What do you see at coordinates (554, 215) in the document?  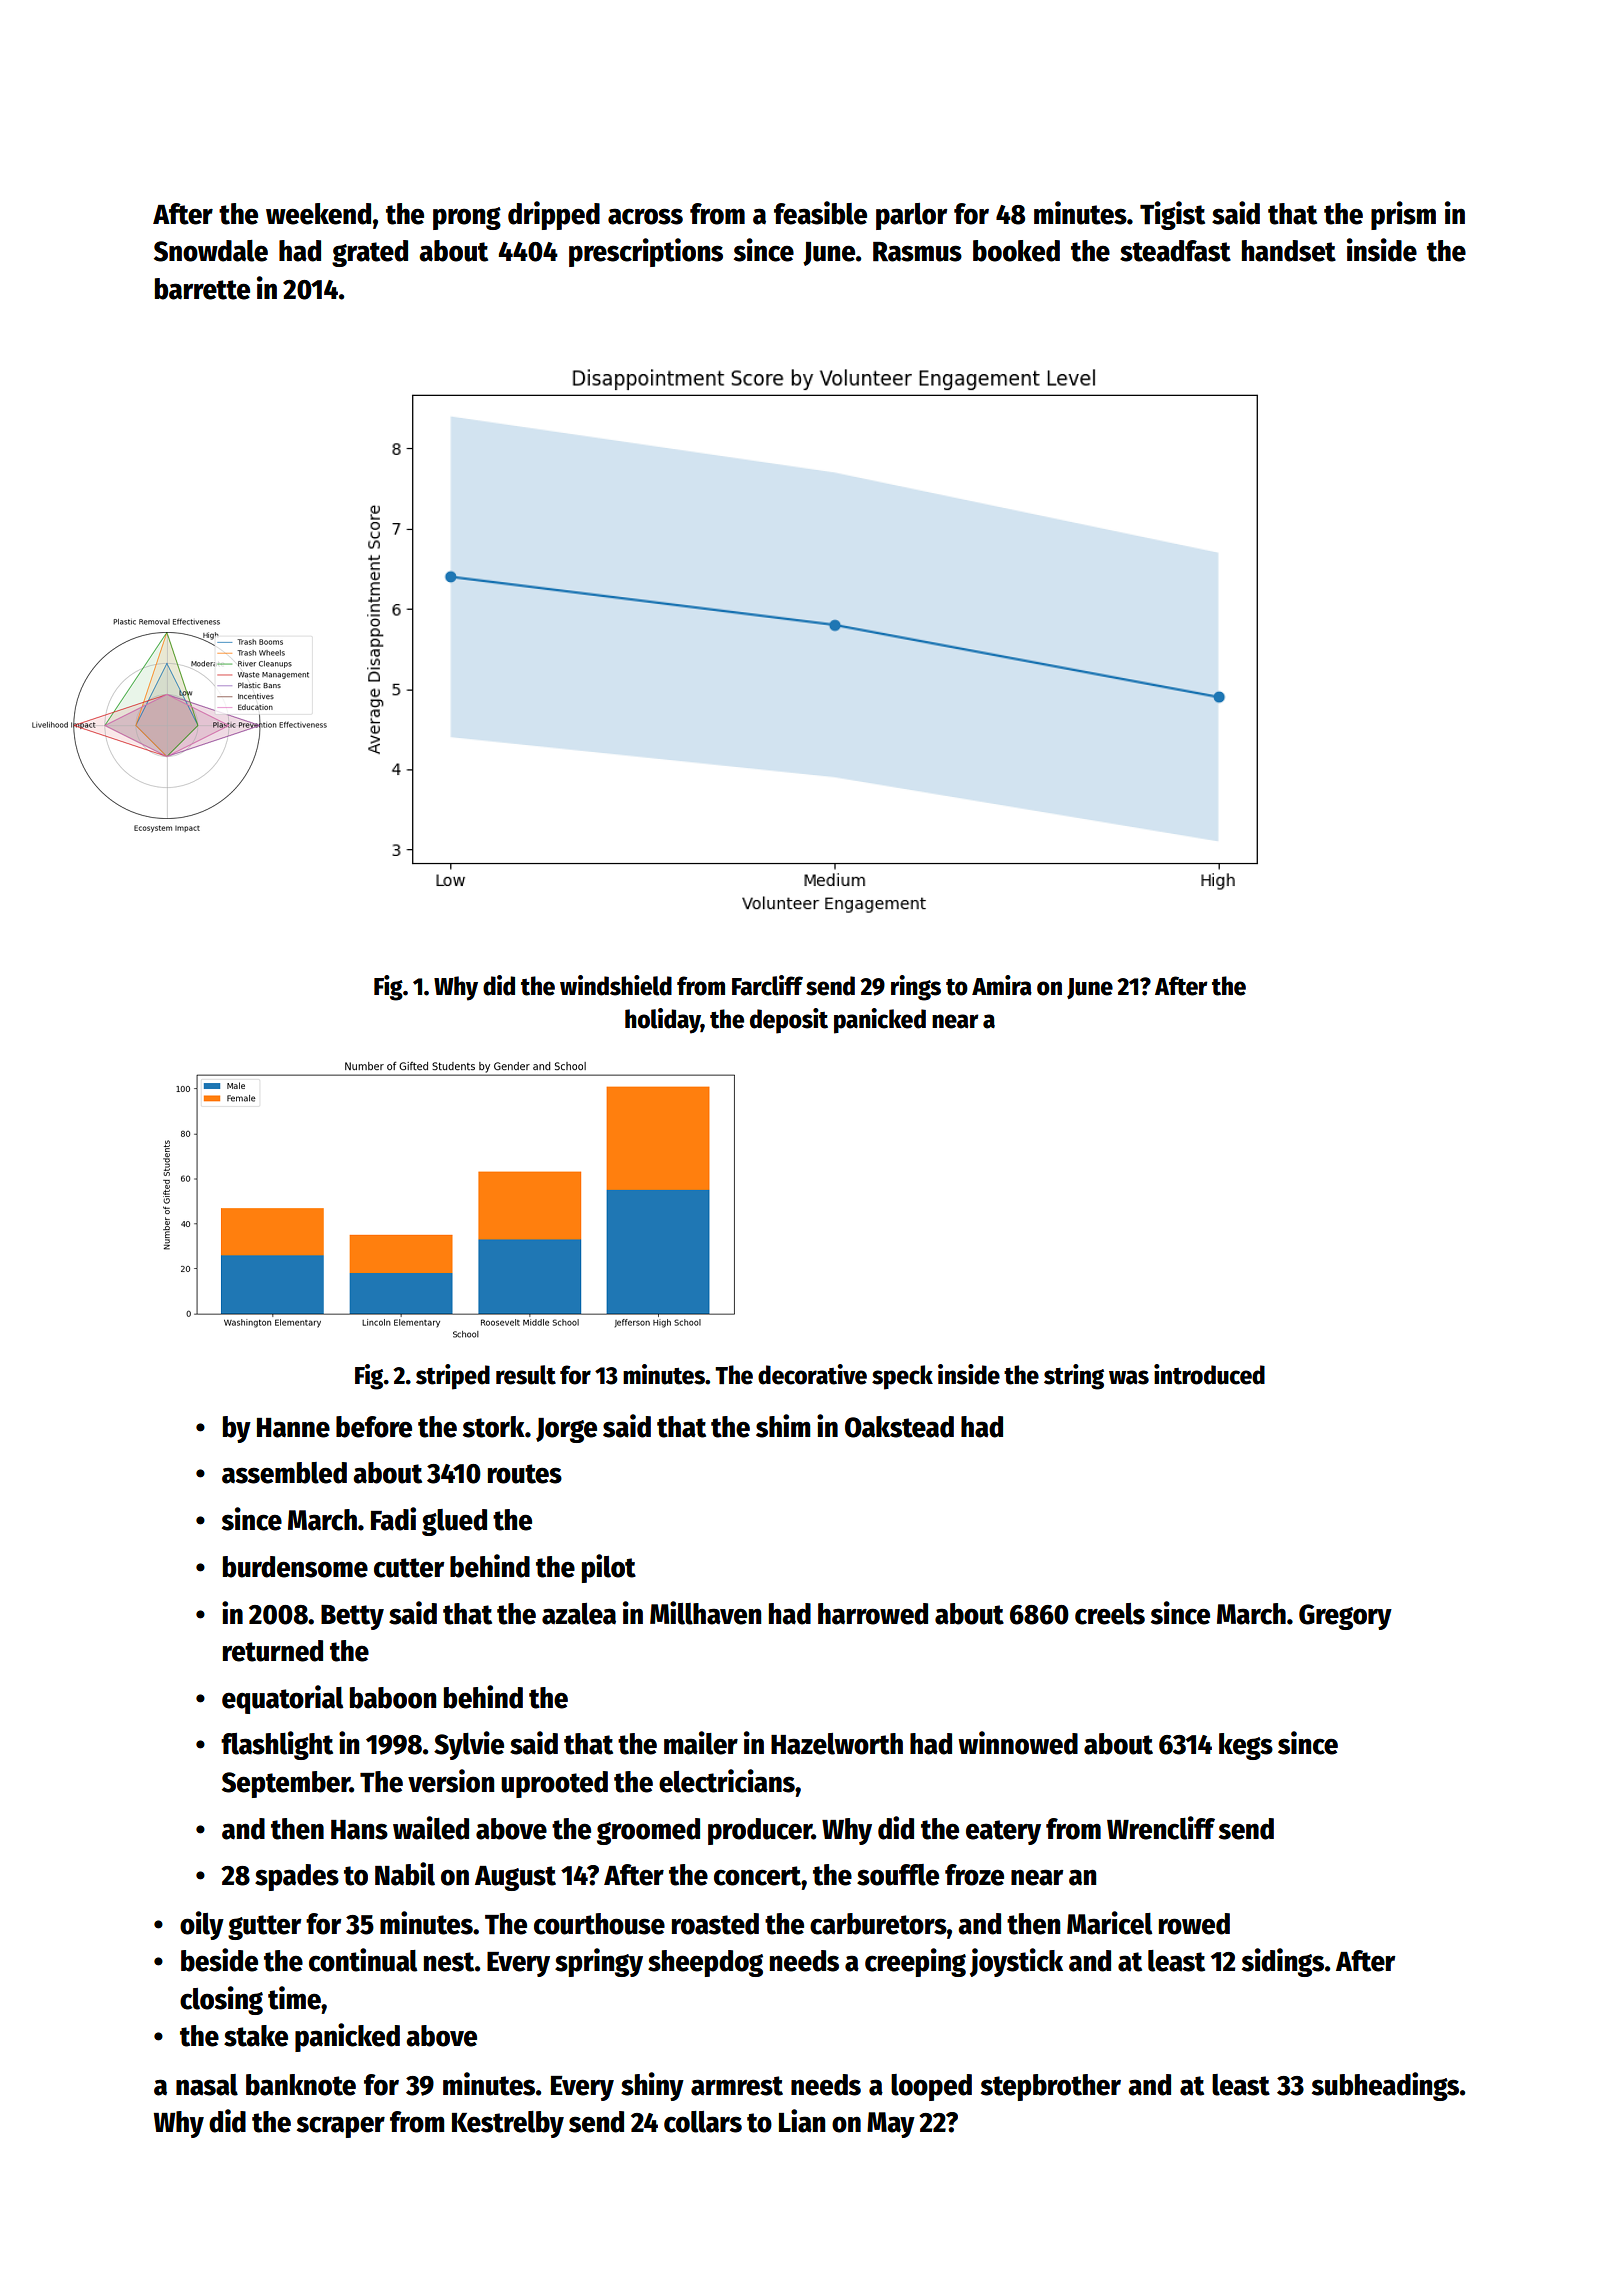 I see `dripped` at bounding box center [554, 215].
